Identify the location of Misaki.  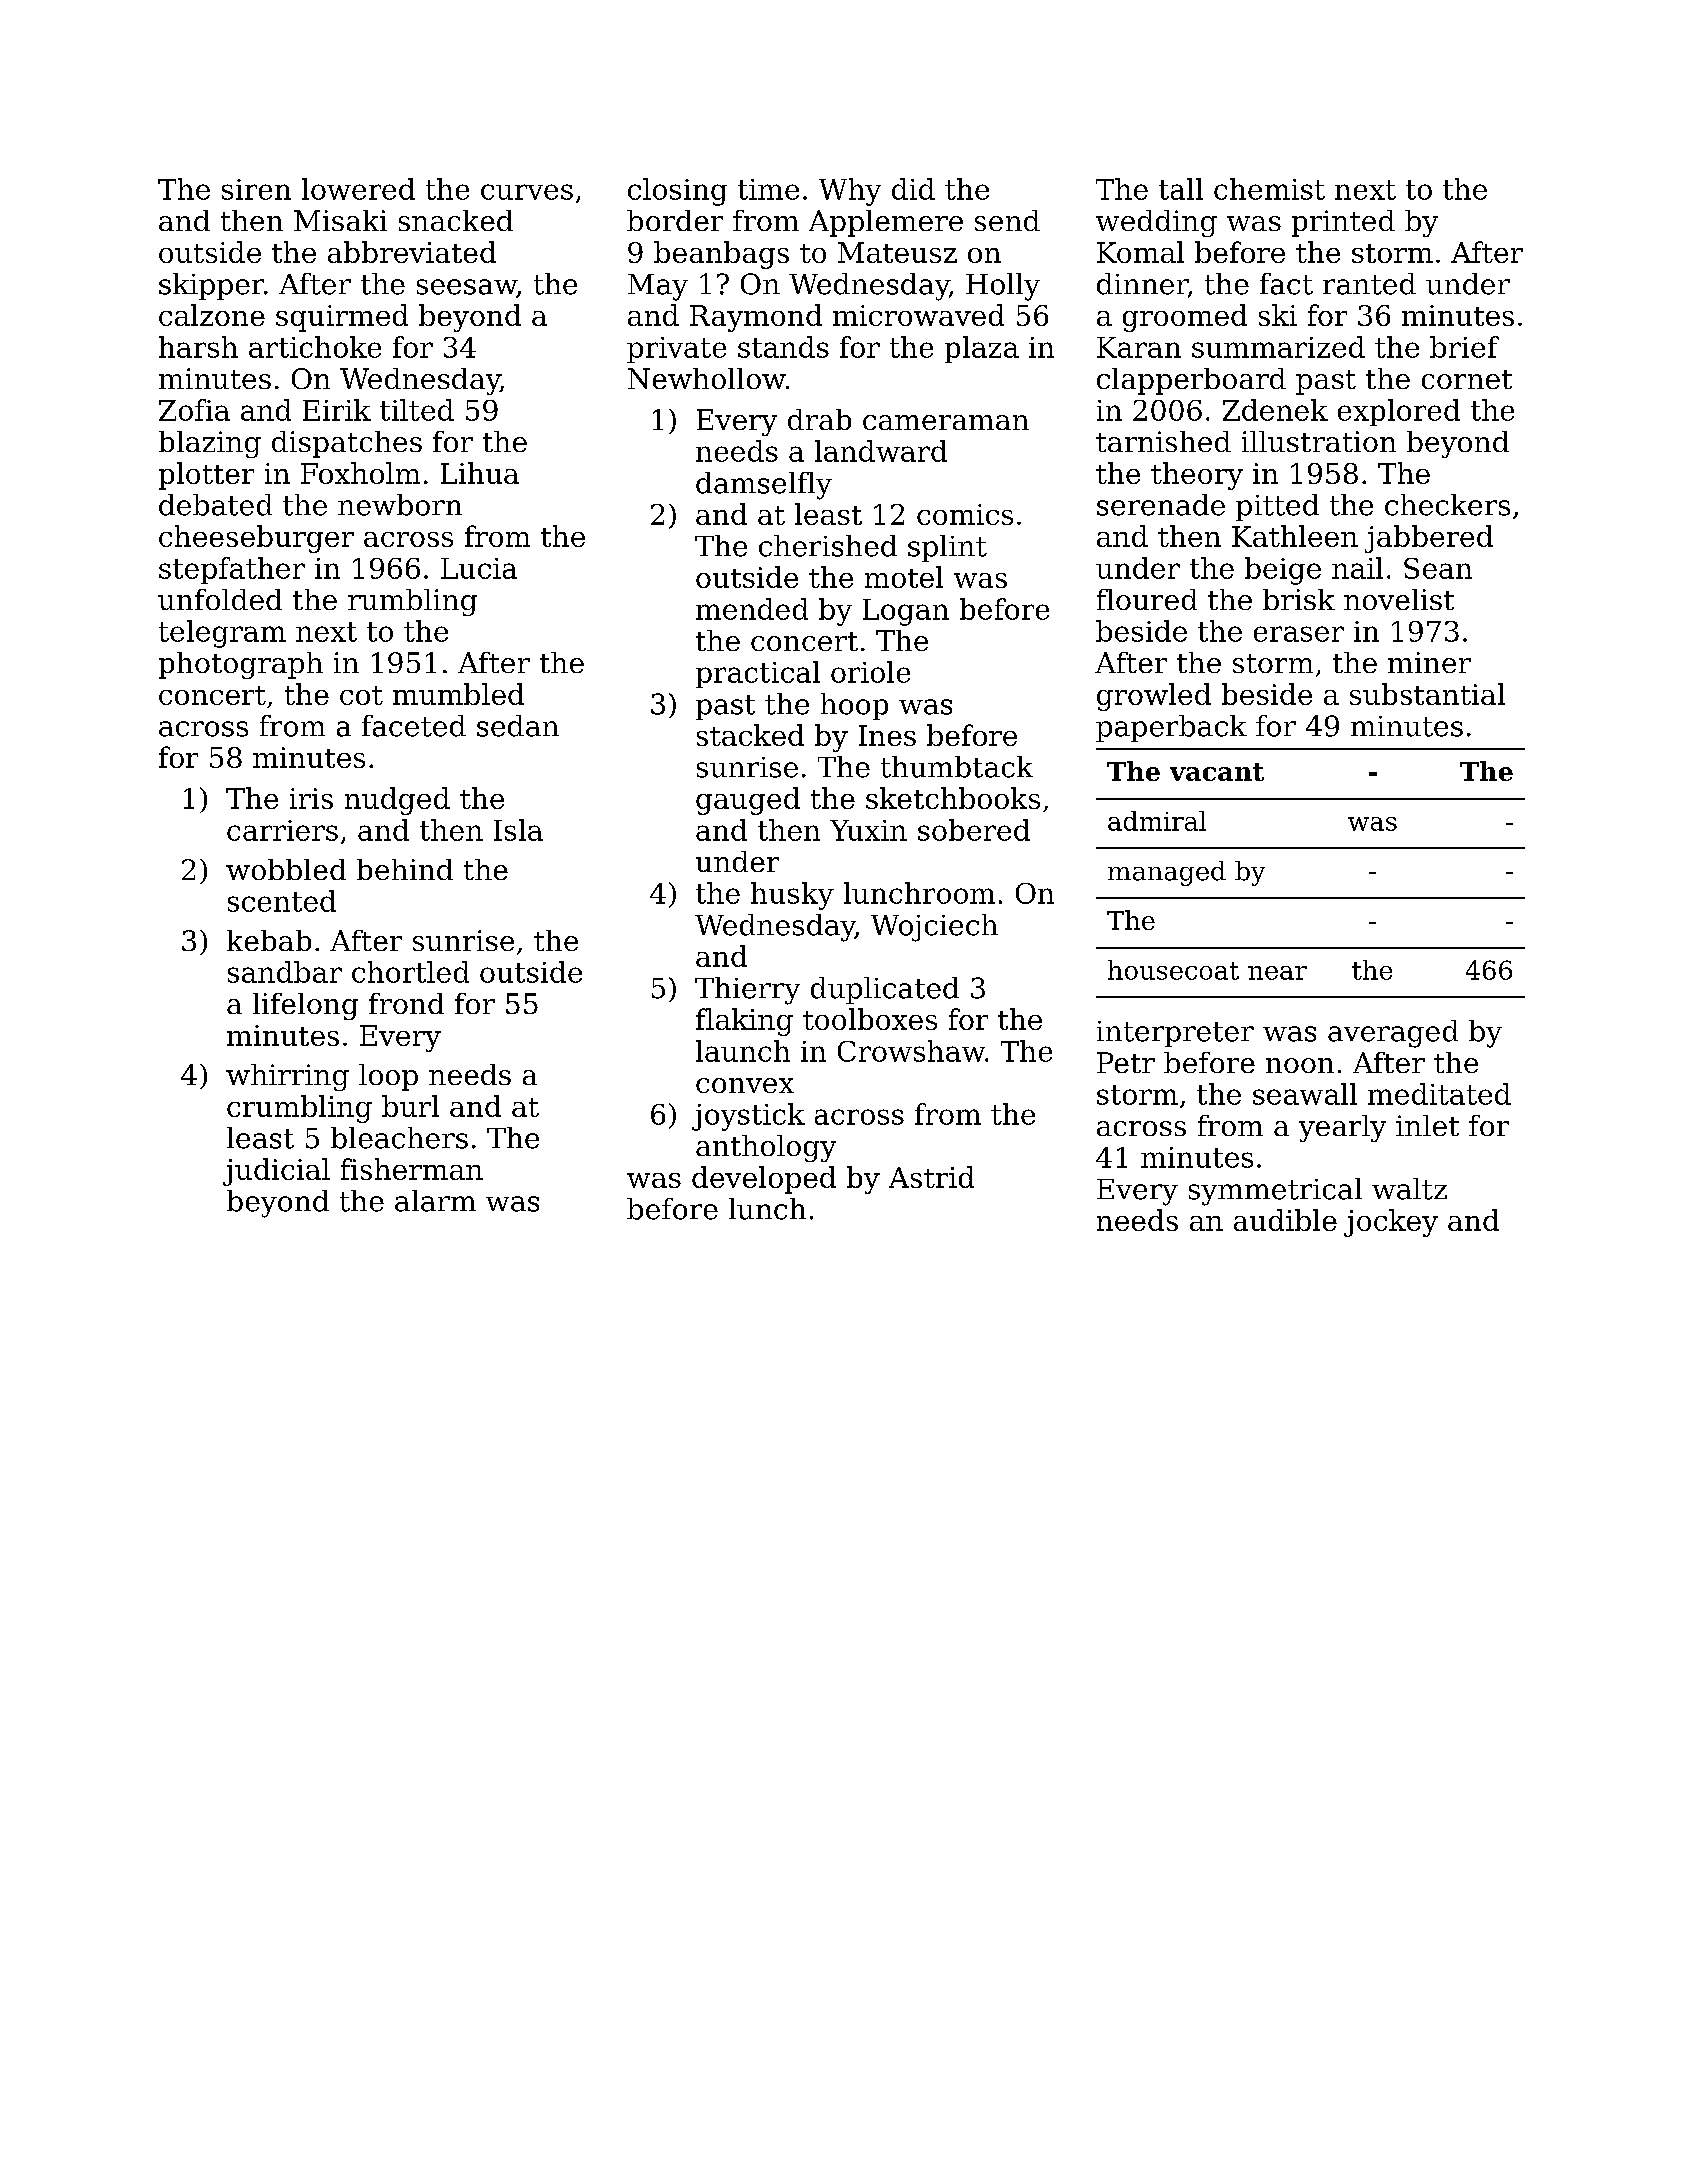
(340, 220).
